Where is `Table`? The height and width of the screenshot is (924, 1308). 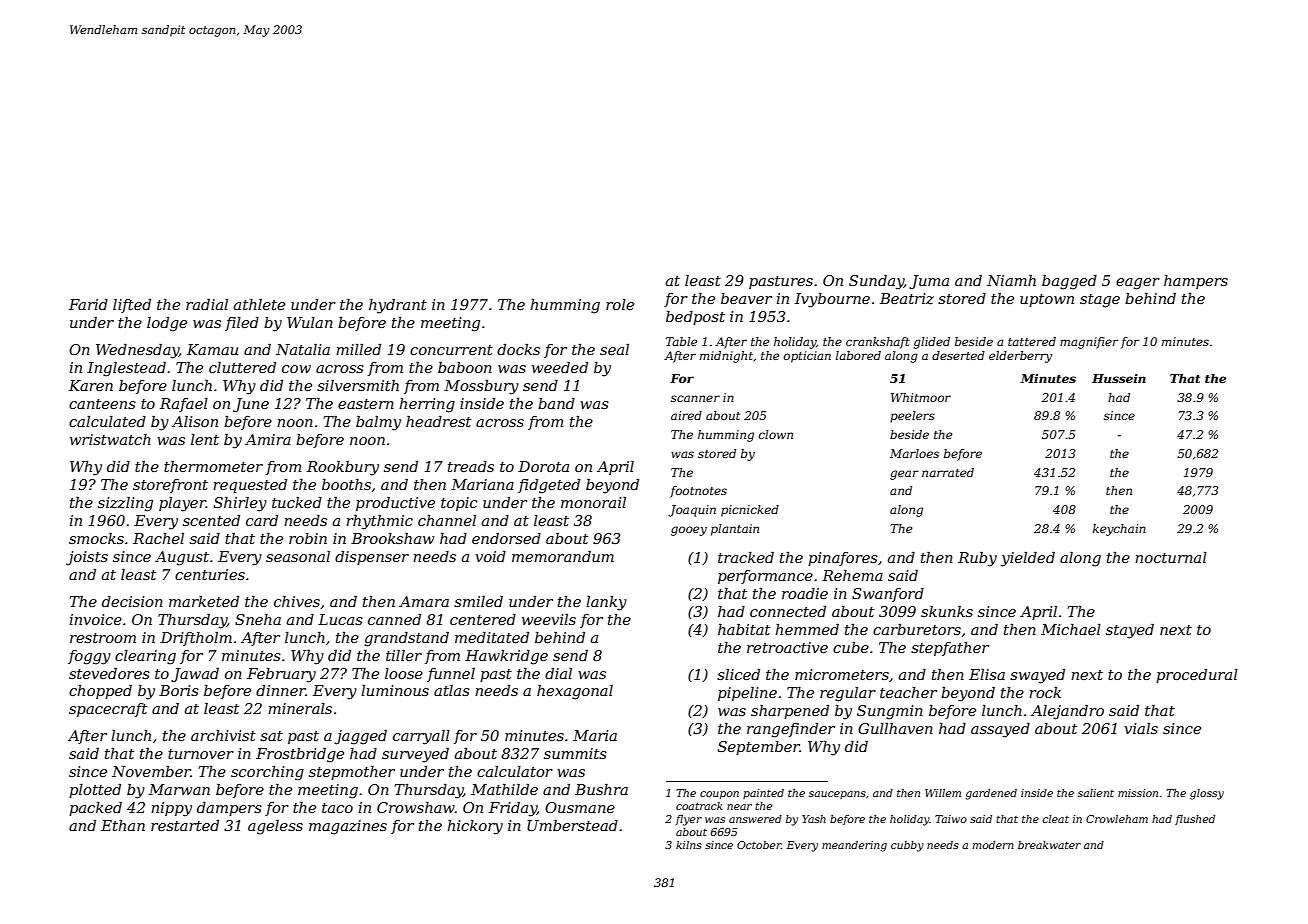 Table is located at coordinates (681, 341).
